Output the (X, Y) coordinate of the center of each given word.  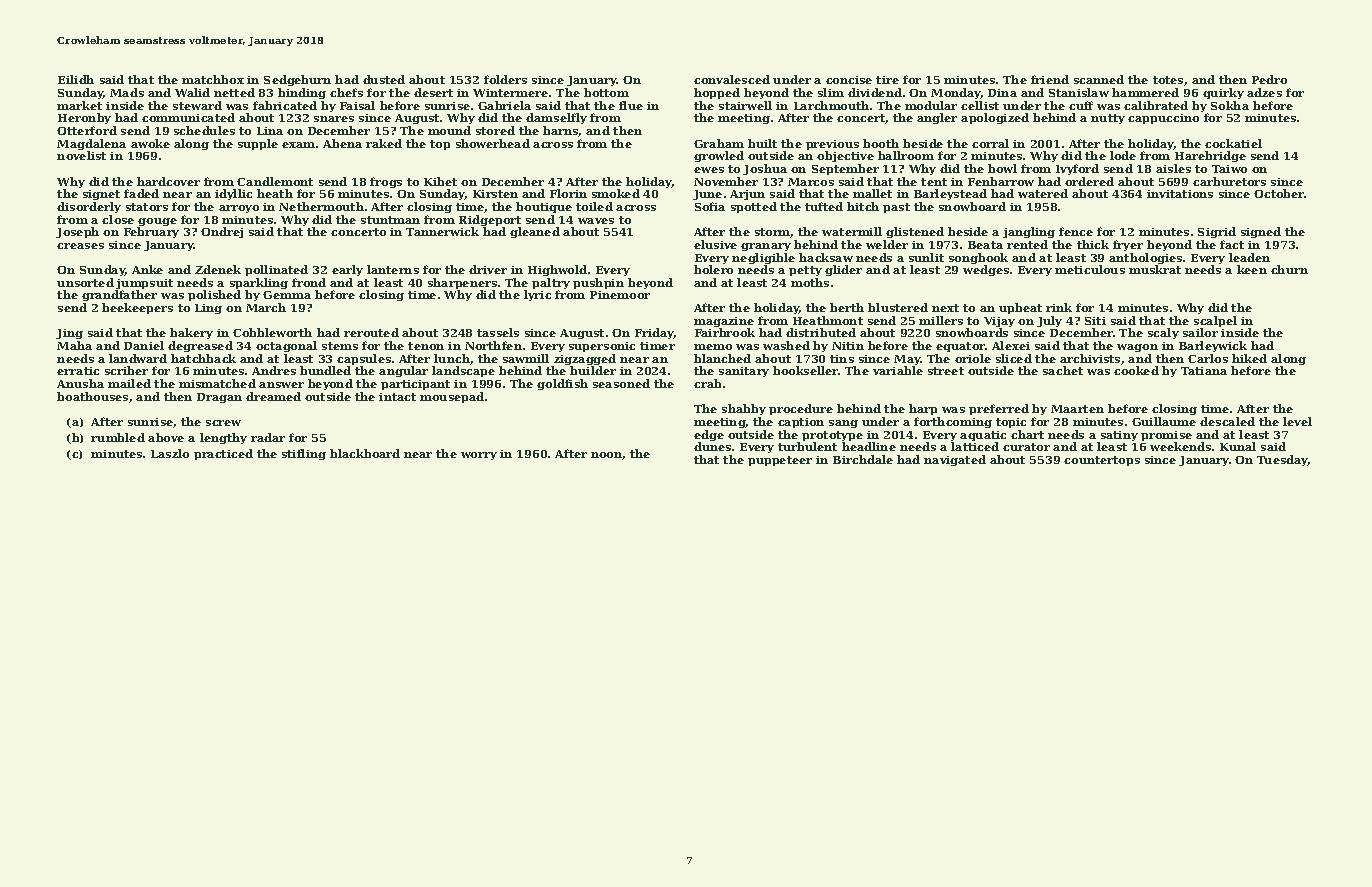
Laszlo (170, 453)
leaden (1249, 257)
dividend (875, 92)
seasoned (621, 383)
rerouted (371, 332)
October (1279, 193)
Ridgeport (490, 220)
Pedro (1269, 79)
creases (80, 246)
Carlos (1208, 358)
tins (842, 359)
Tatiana (1204, 371)
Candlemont (275, 181)
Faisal (357, 105)
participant (415, 385)
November (726, 181)
